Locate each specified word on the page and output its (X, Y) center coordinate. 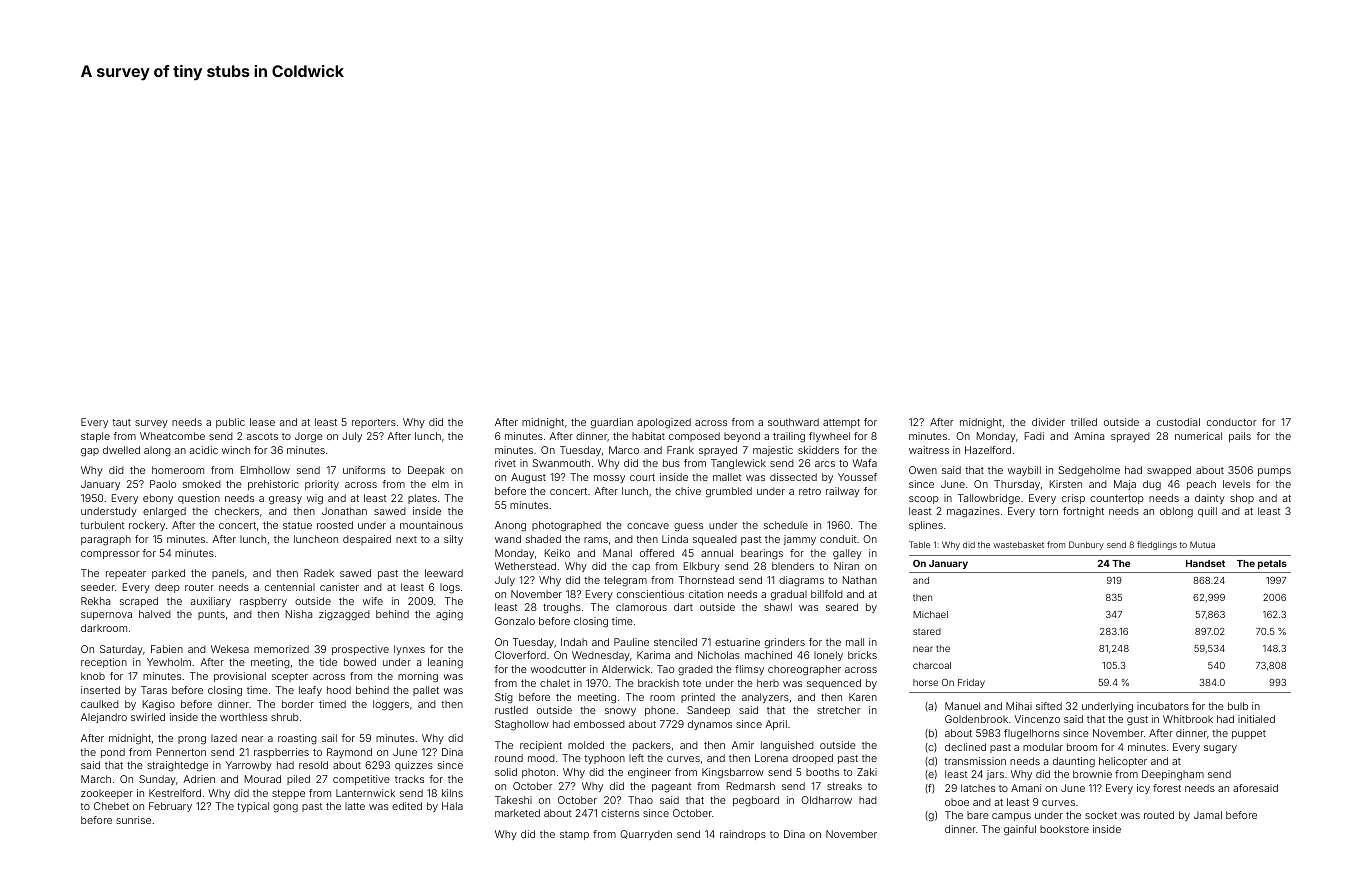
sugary (1220, 749)
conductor (1231, 422)
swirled (148, 717)
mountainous (431, 525)
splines (926, 526)
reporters (374, 423)
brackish (658, 683)
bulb (1238, 706)
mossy (609, 479)
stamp (574, 835)
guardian (612, 423)
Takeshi (513, 800)
